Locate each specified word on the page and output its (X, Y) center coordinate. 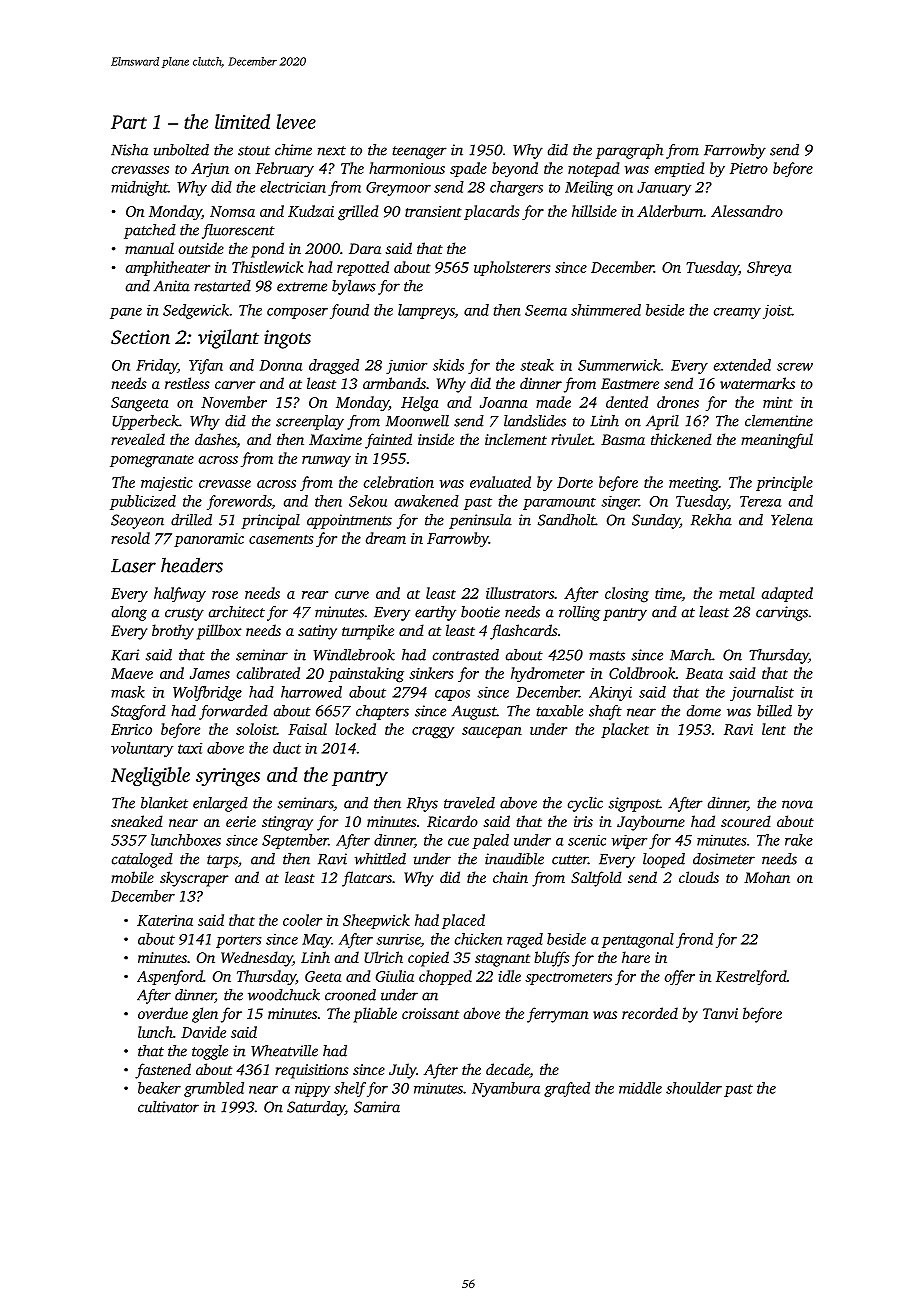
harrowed (311, 692)
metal (737, 593)
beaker (159, 1088)
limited (242, 121)
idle (509, 976)
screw (795, 367)
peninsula (480, 521)
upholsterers (512, 268)
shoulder (694, 1088)
